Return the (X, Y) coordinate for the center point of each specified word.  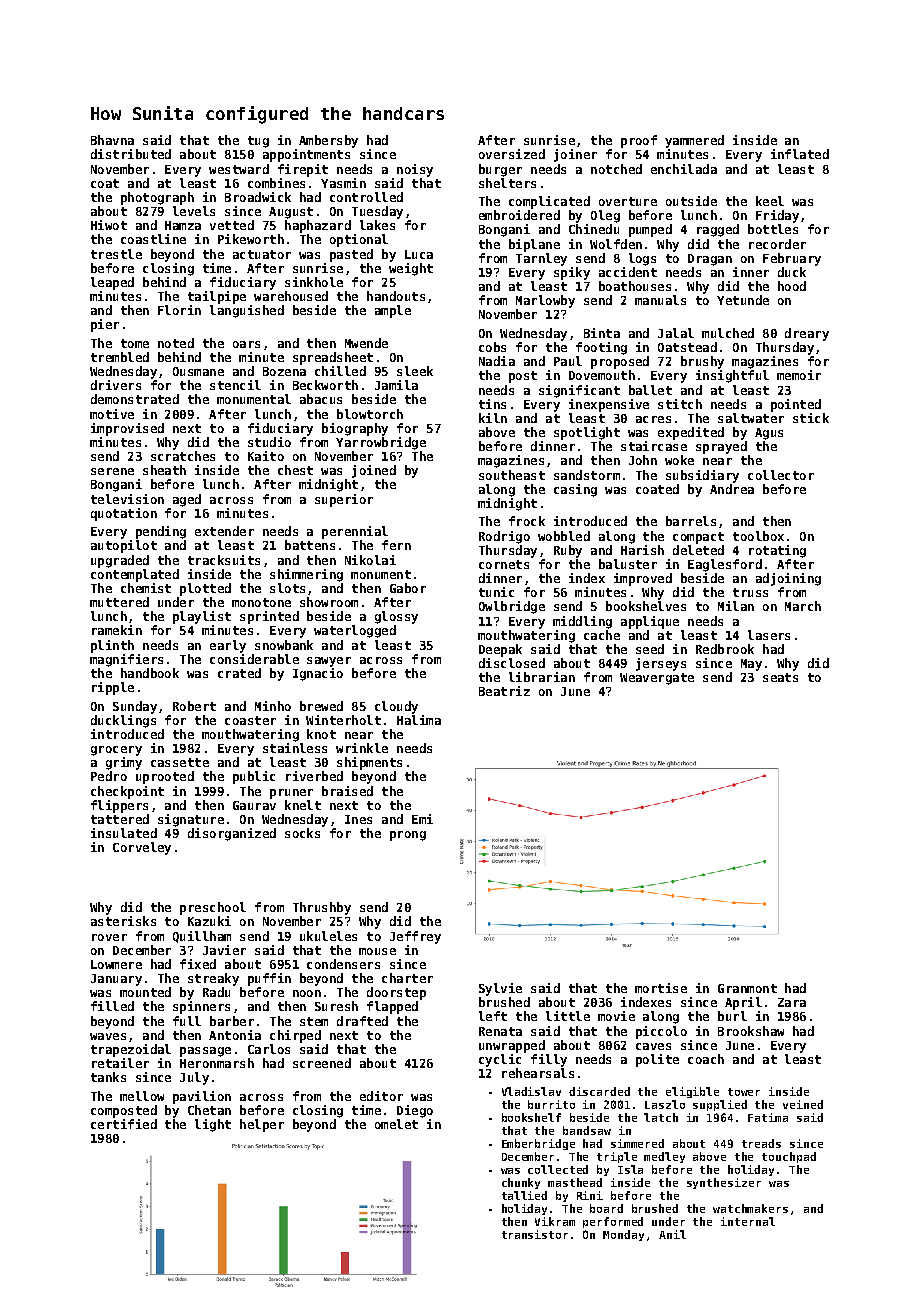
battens (310, 545)
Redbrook (725, 649)
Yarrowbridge (381, 443)
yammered (694, 141)
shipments (369, 763)
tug (258, 142)
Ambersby (328, 141)
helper (262, 1125)
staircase (654, 446)
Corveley (142, 848)
